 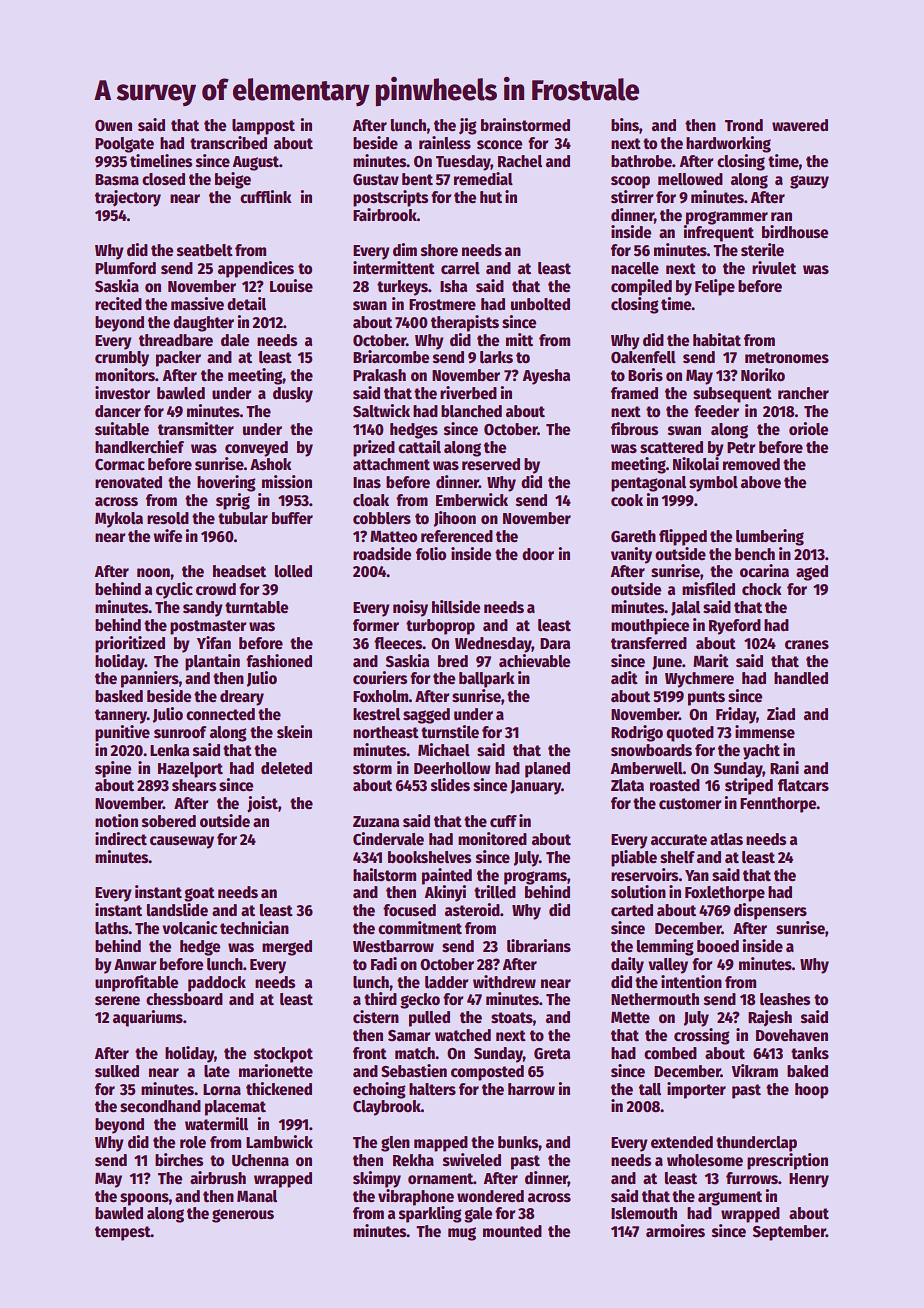 What do you see at coordinates (128, 482) in the screenshot?
I see `renovated` at bounding box center [128, 482].
